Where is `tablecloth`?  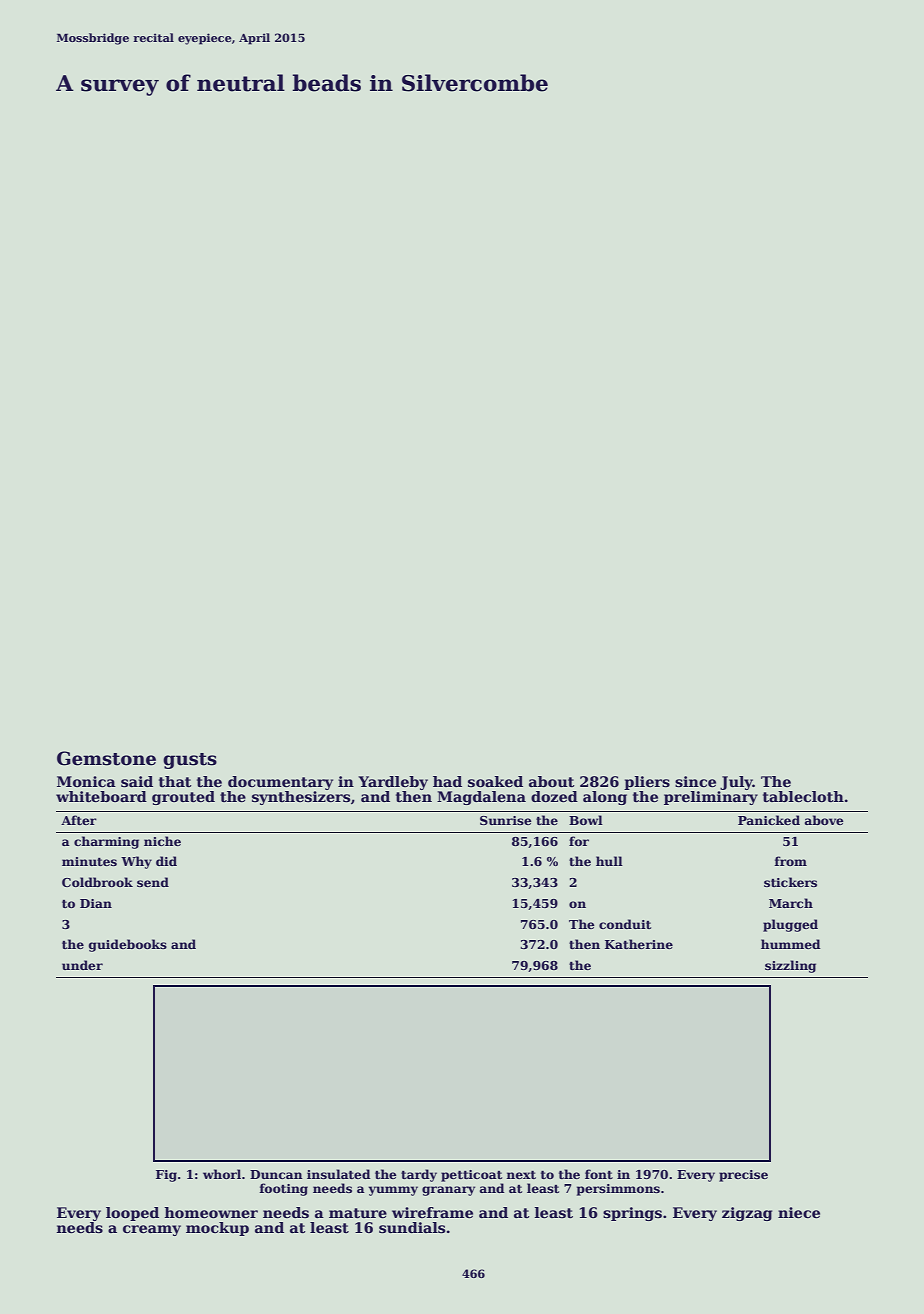
tablecloth is located at coordinates (803, 796).
